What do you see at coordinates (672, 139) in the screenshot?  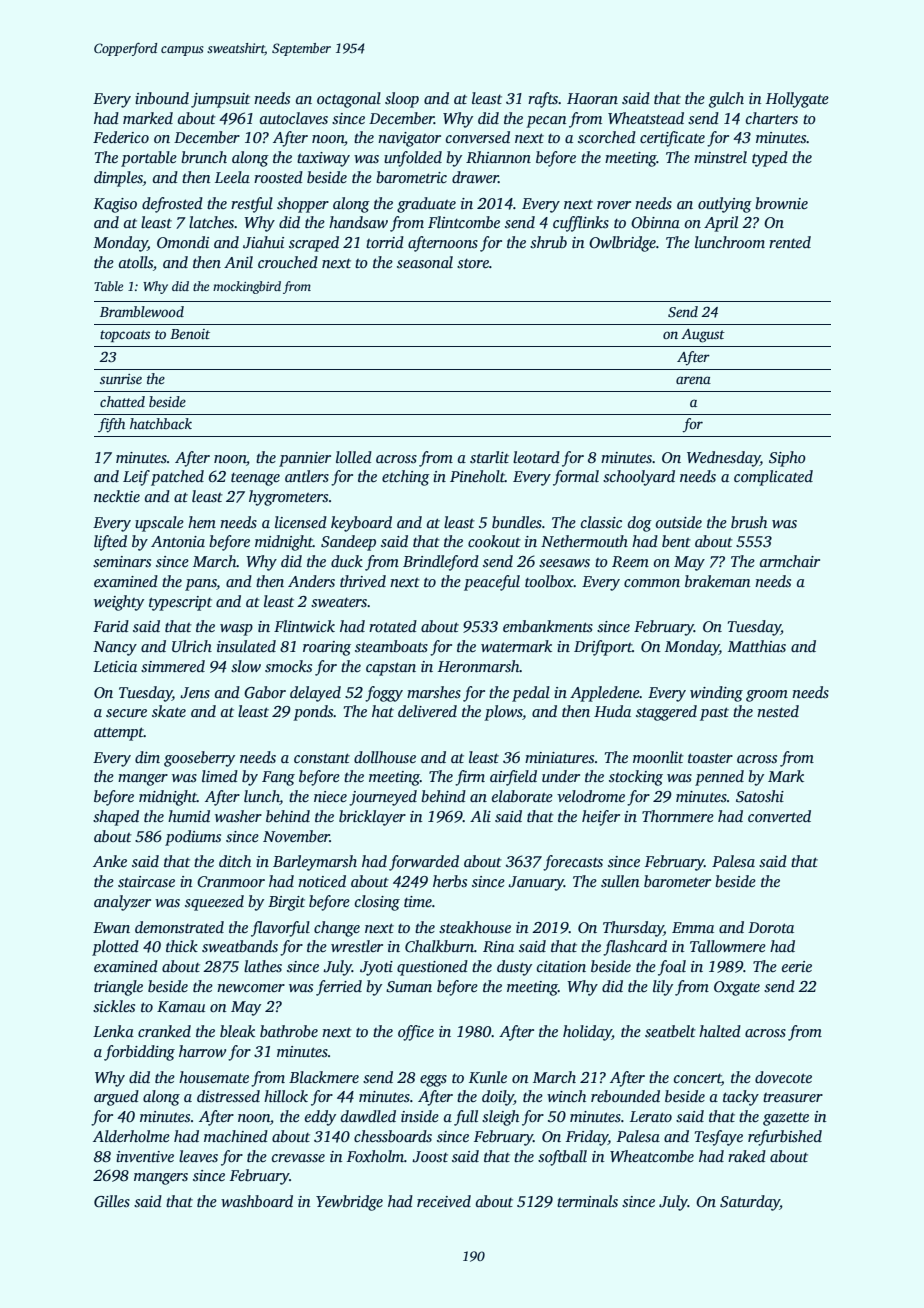 I see `certificate` at bounding box center [672, 139].
